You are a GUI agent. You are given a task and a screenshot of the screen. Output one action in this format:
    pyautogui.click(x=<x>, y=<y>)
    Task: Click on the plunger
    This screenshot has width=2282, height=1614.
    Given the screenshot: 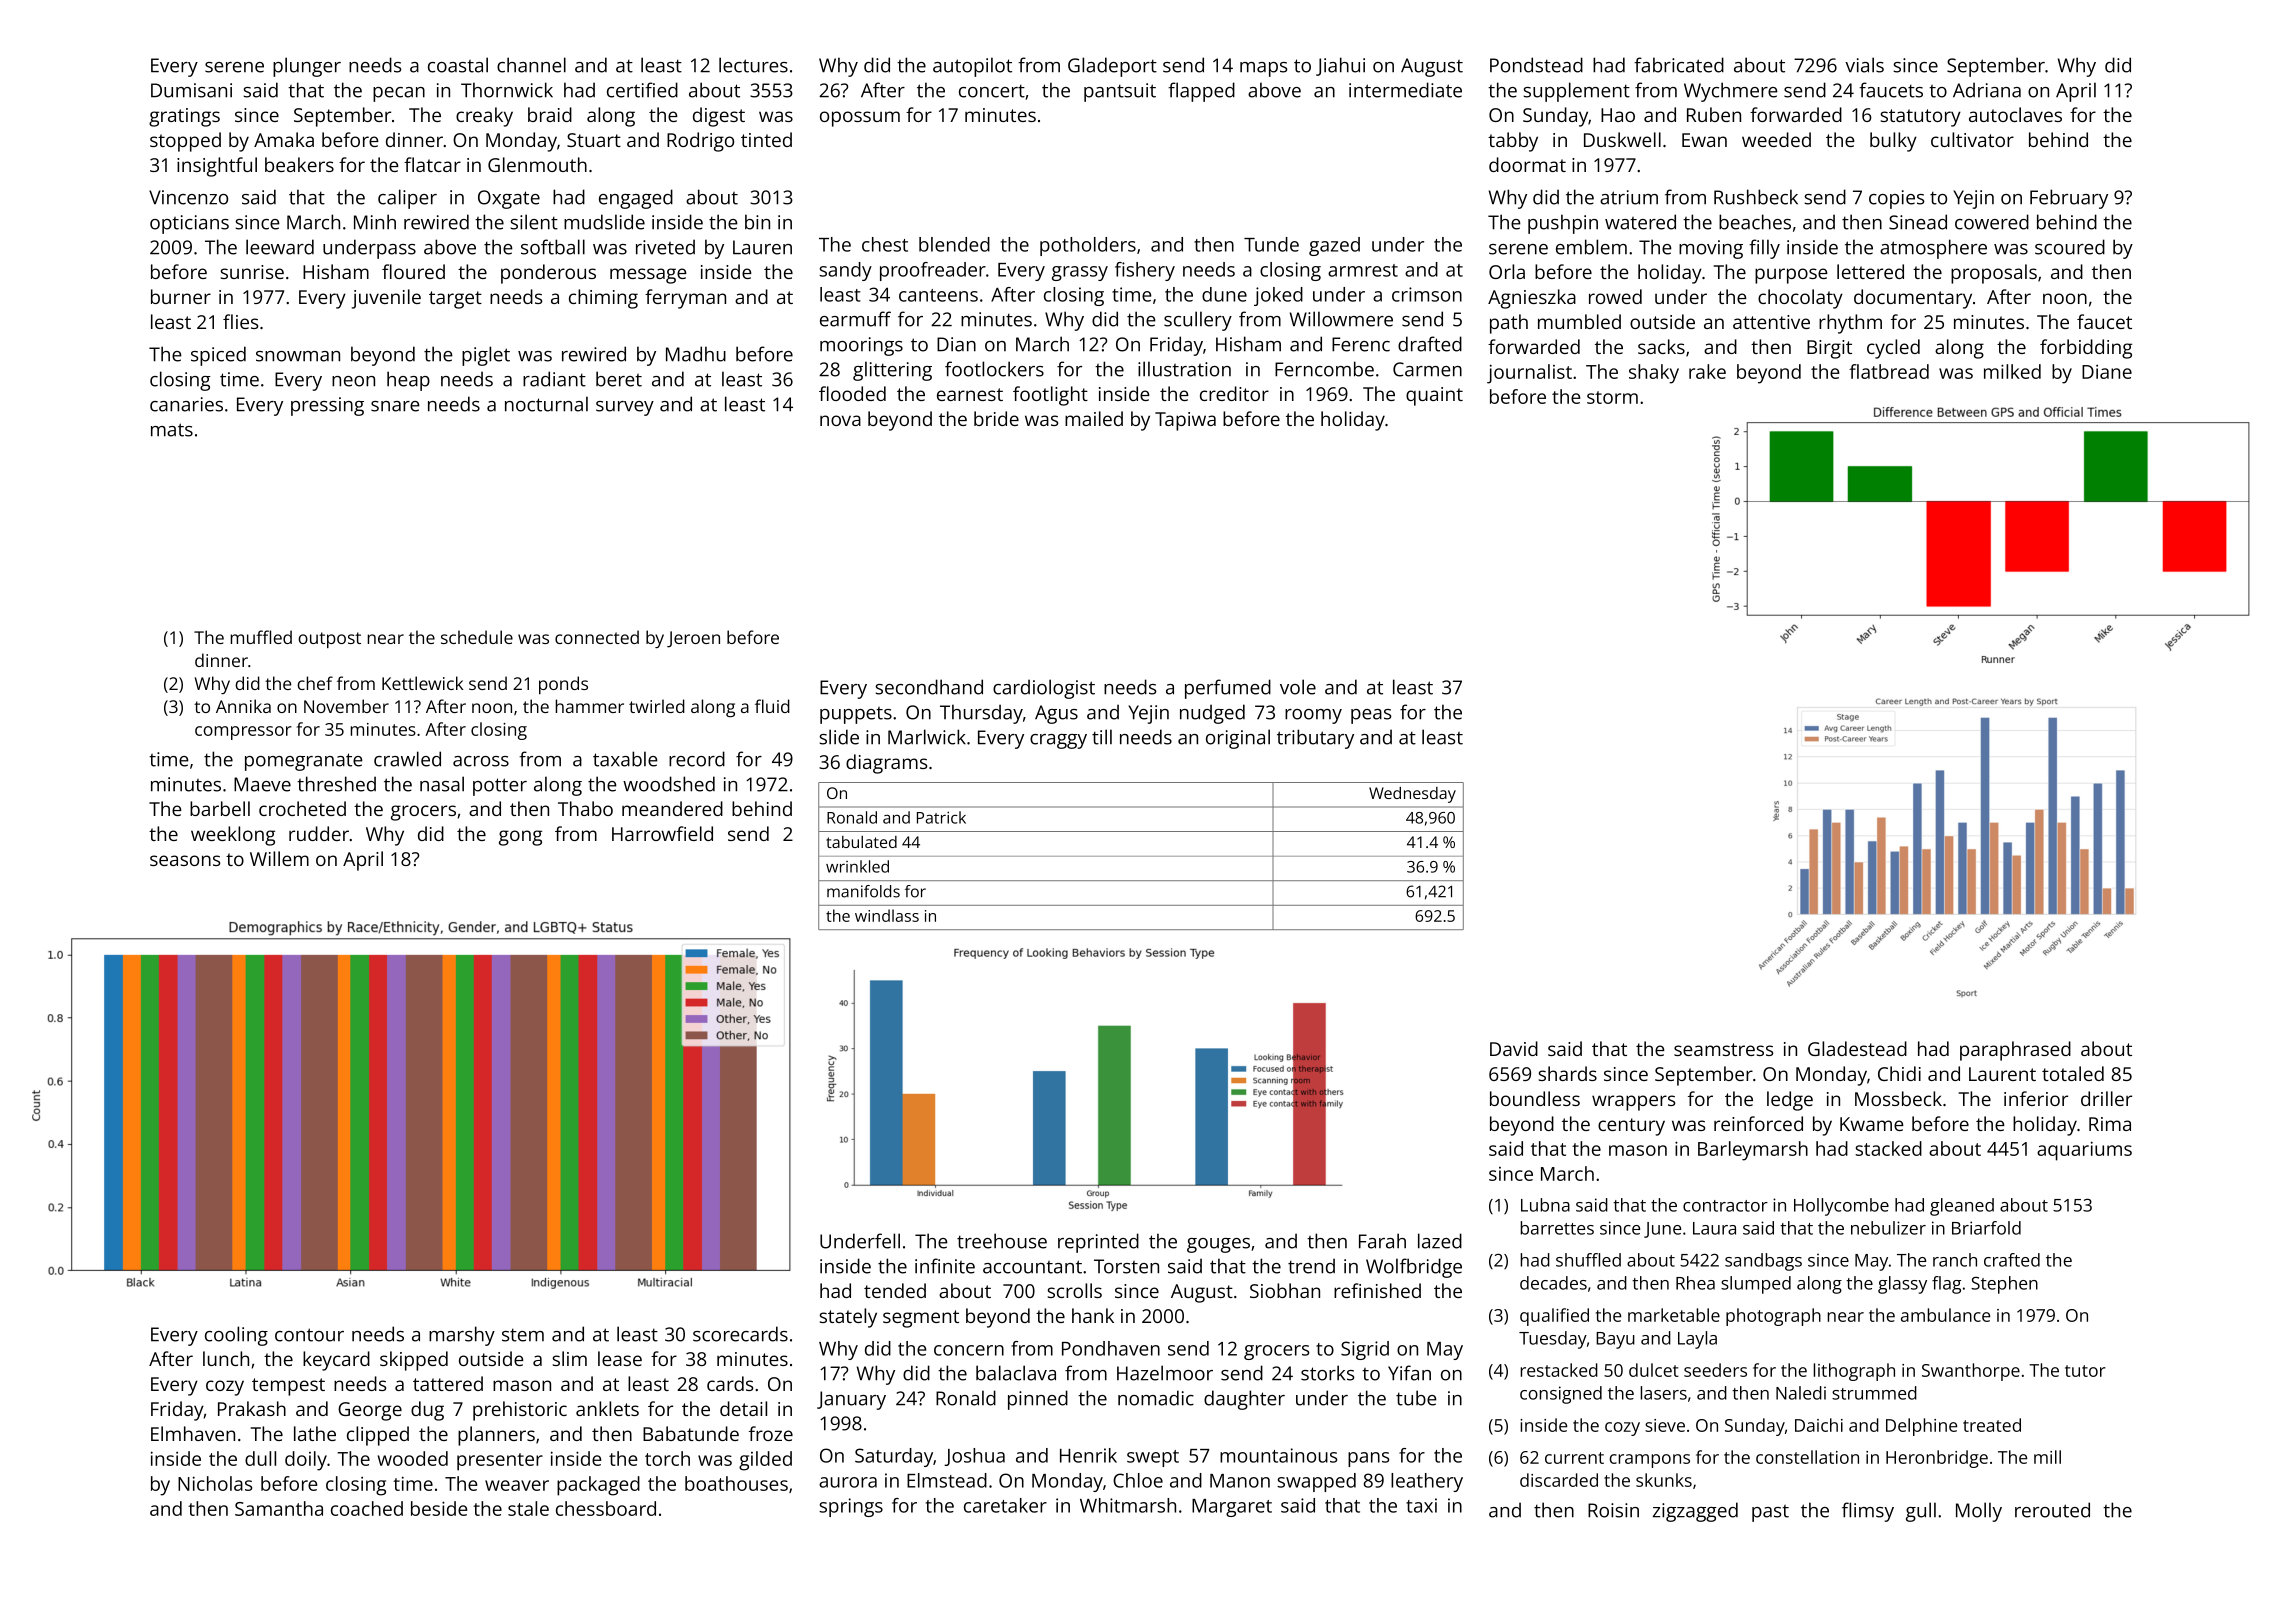 What is the action you would take?
    pyautogui.click(x=307, y=67)
